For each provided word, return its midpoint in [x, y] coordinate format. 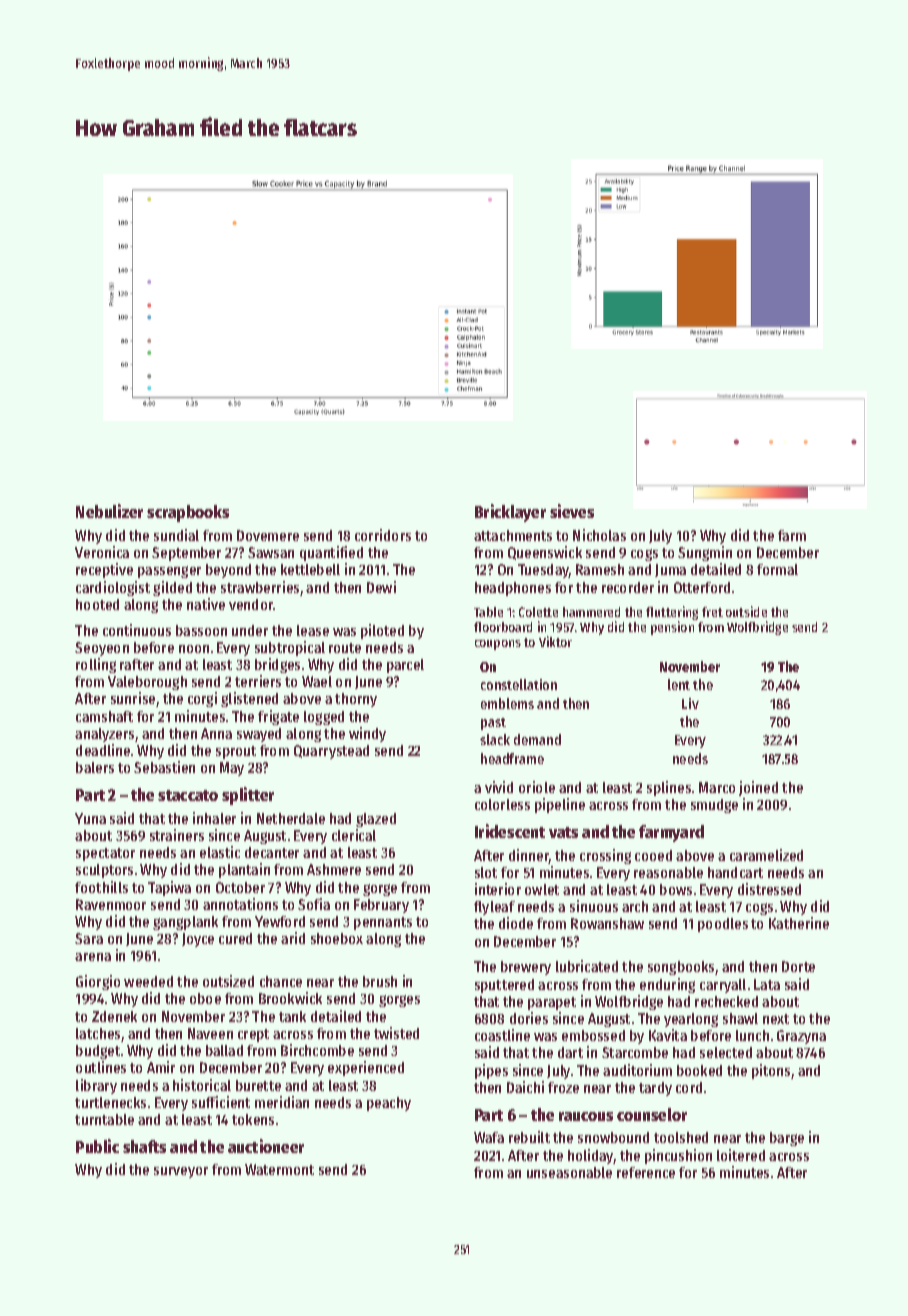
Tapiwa [169, 888]
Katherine [799, 923]
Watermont [279, 1169]
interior [498, 889]
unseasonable [569, 1172]
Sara [89, 938]
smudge [714, 806]
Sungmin [705, 553]
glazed [376, 820]
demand [537, 739]
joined [758, 788]
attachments [513, 535]
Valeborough [147, 683]
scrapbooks [188, 513]
